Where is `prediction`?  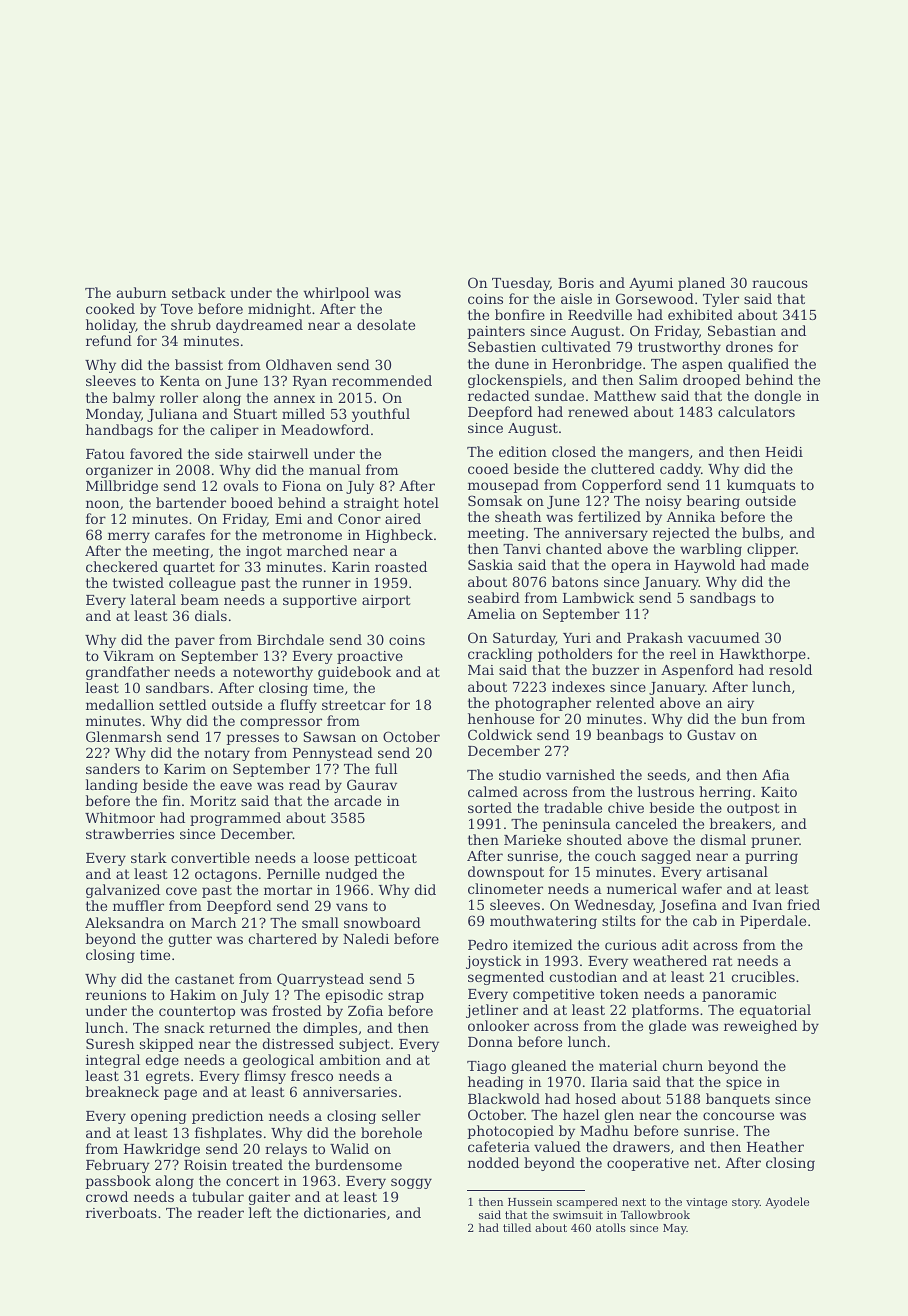
prediction is located at coordinates (227, 1117).
